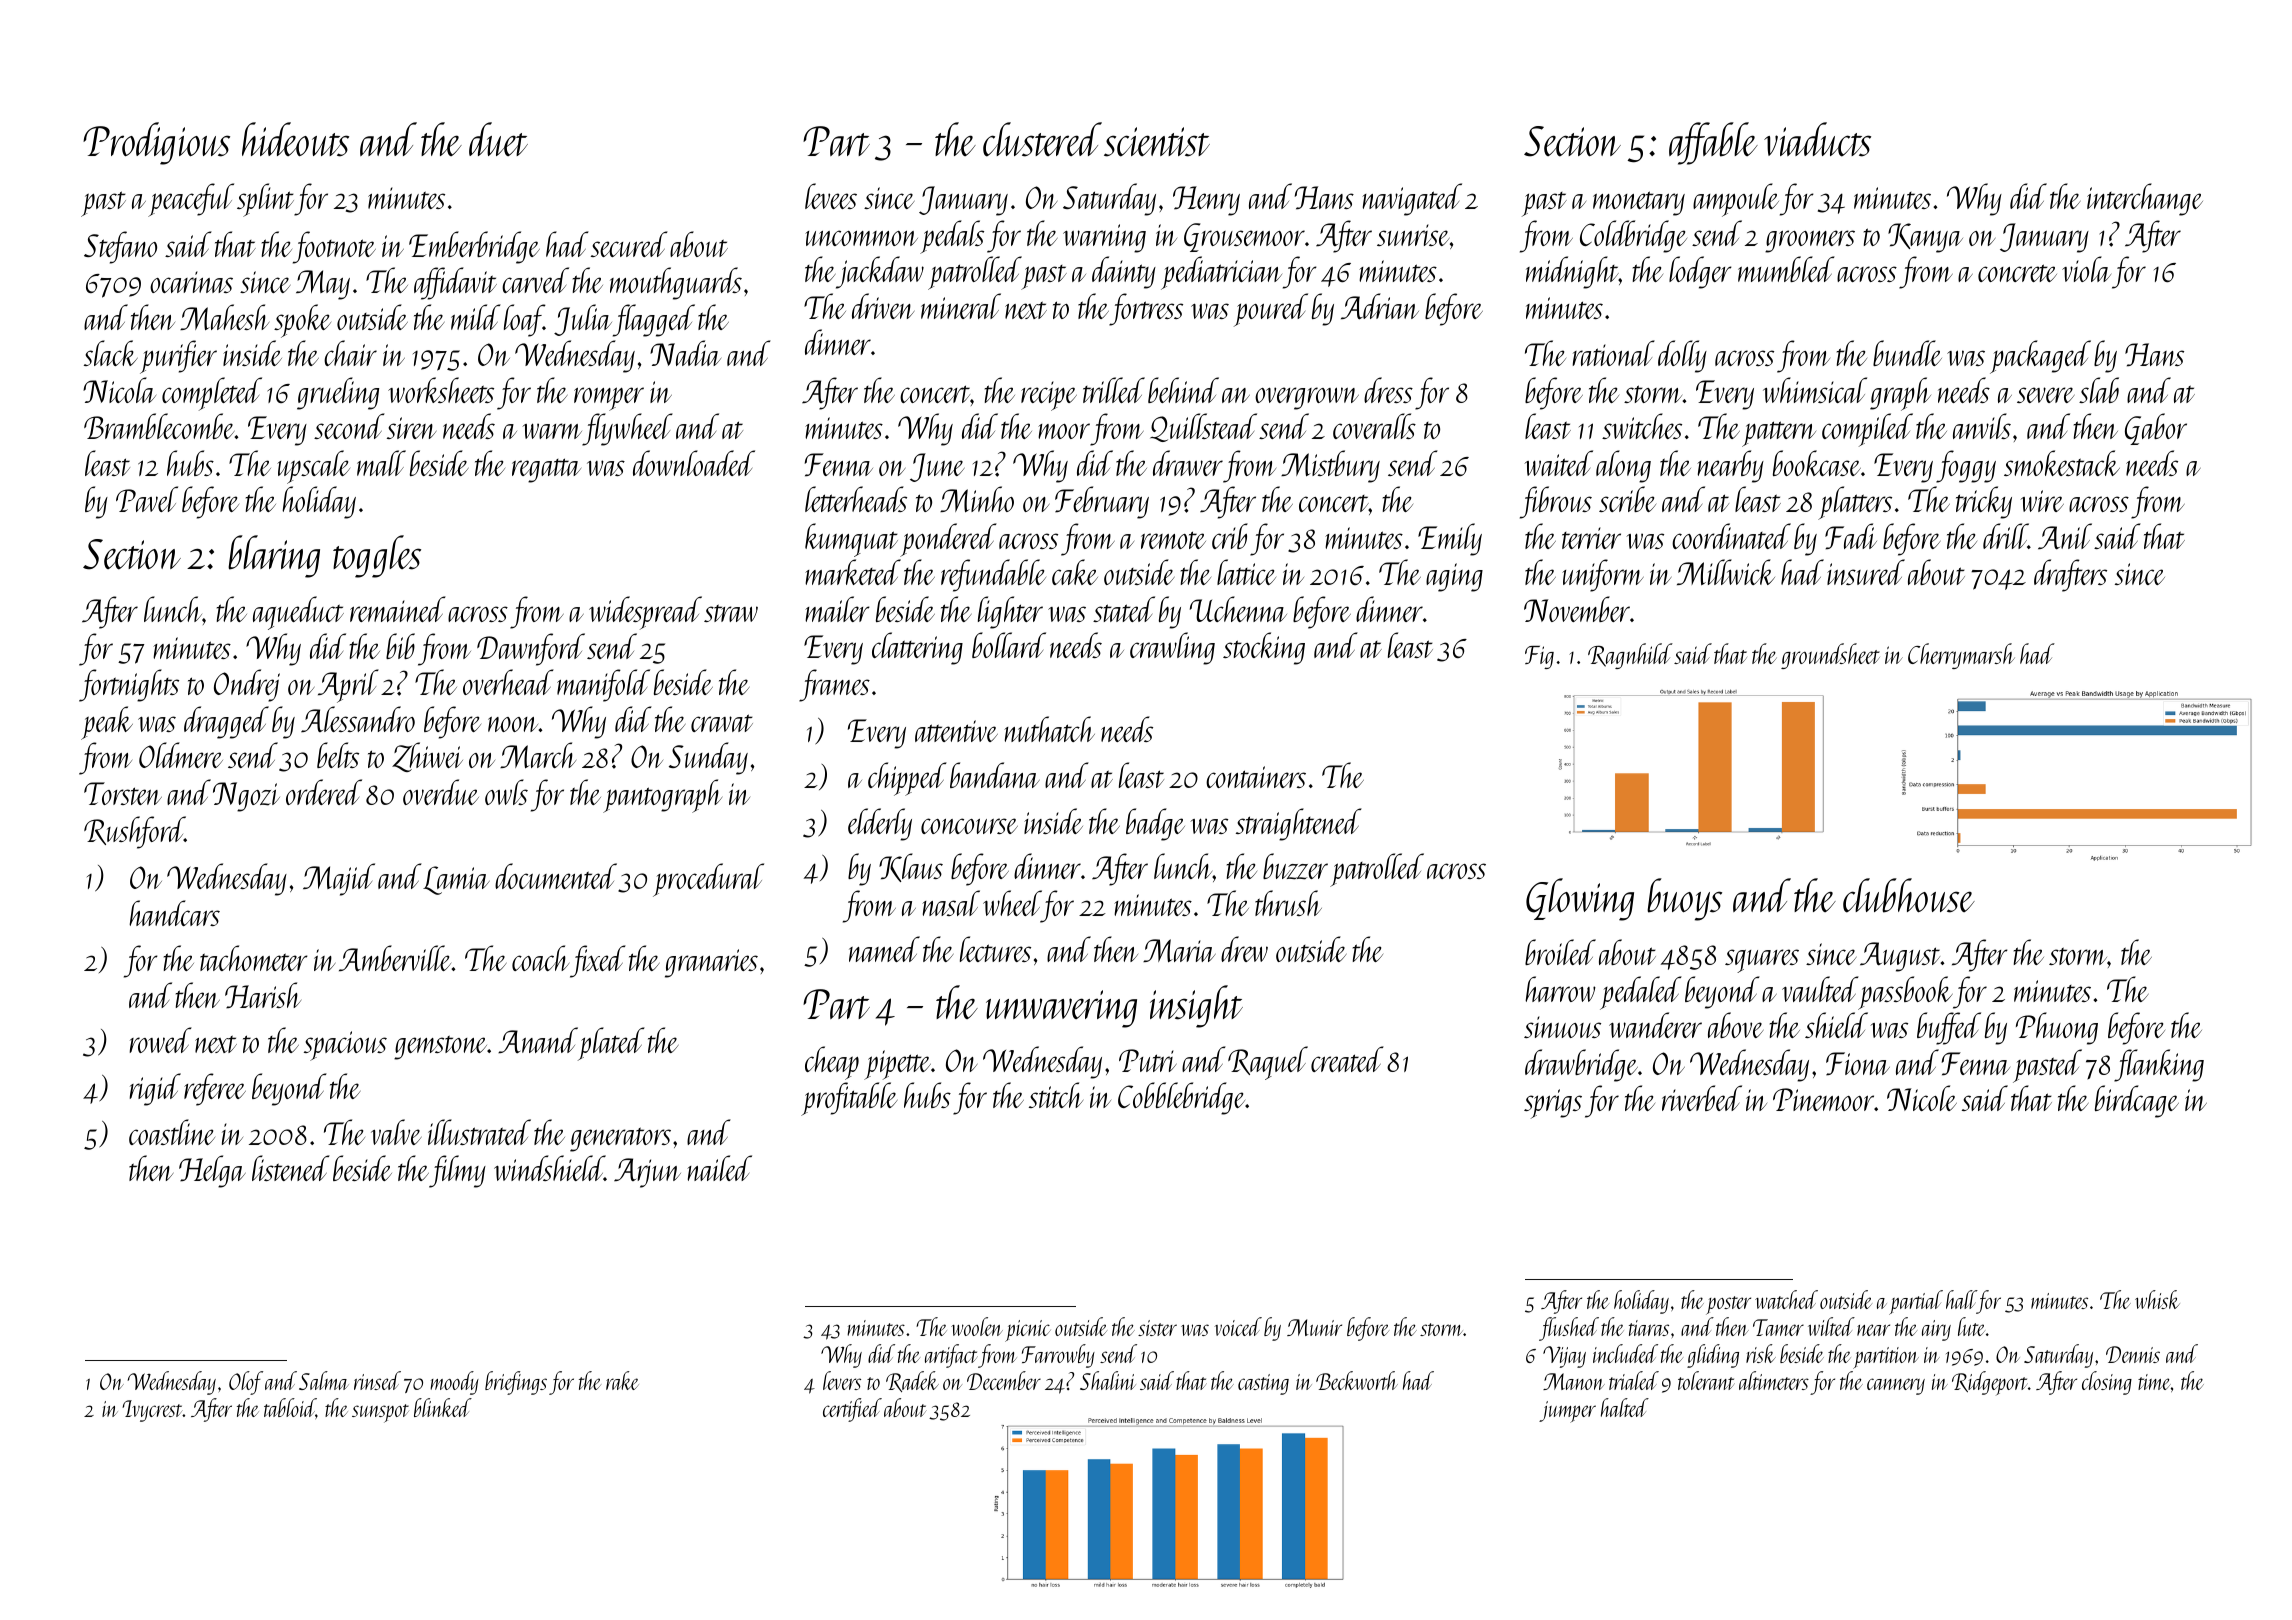 This image has width=2292, height=1620. Describe the element at coordinates (457, 1171) in the image. I see `filmy` at that location.
